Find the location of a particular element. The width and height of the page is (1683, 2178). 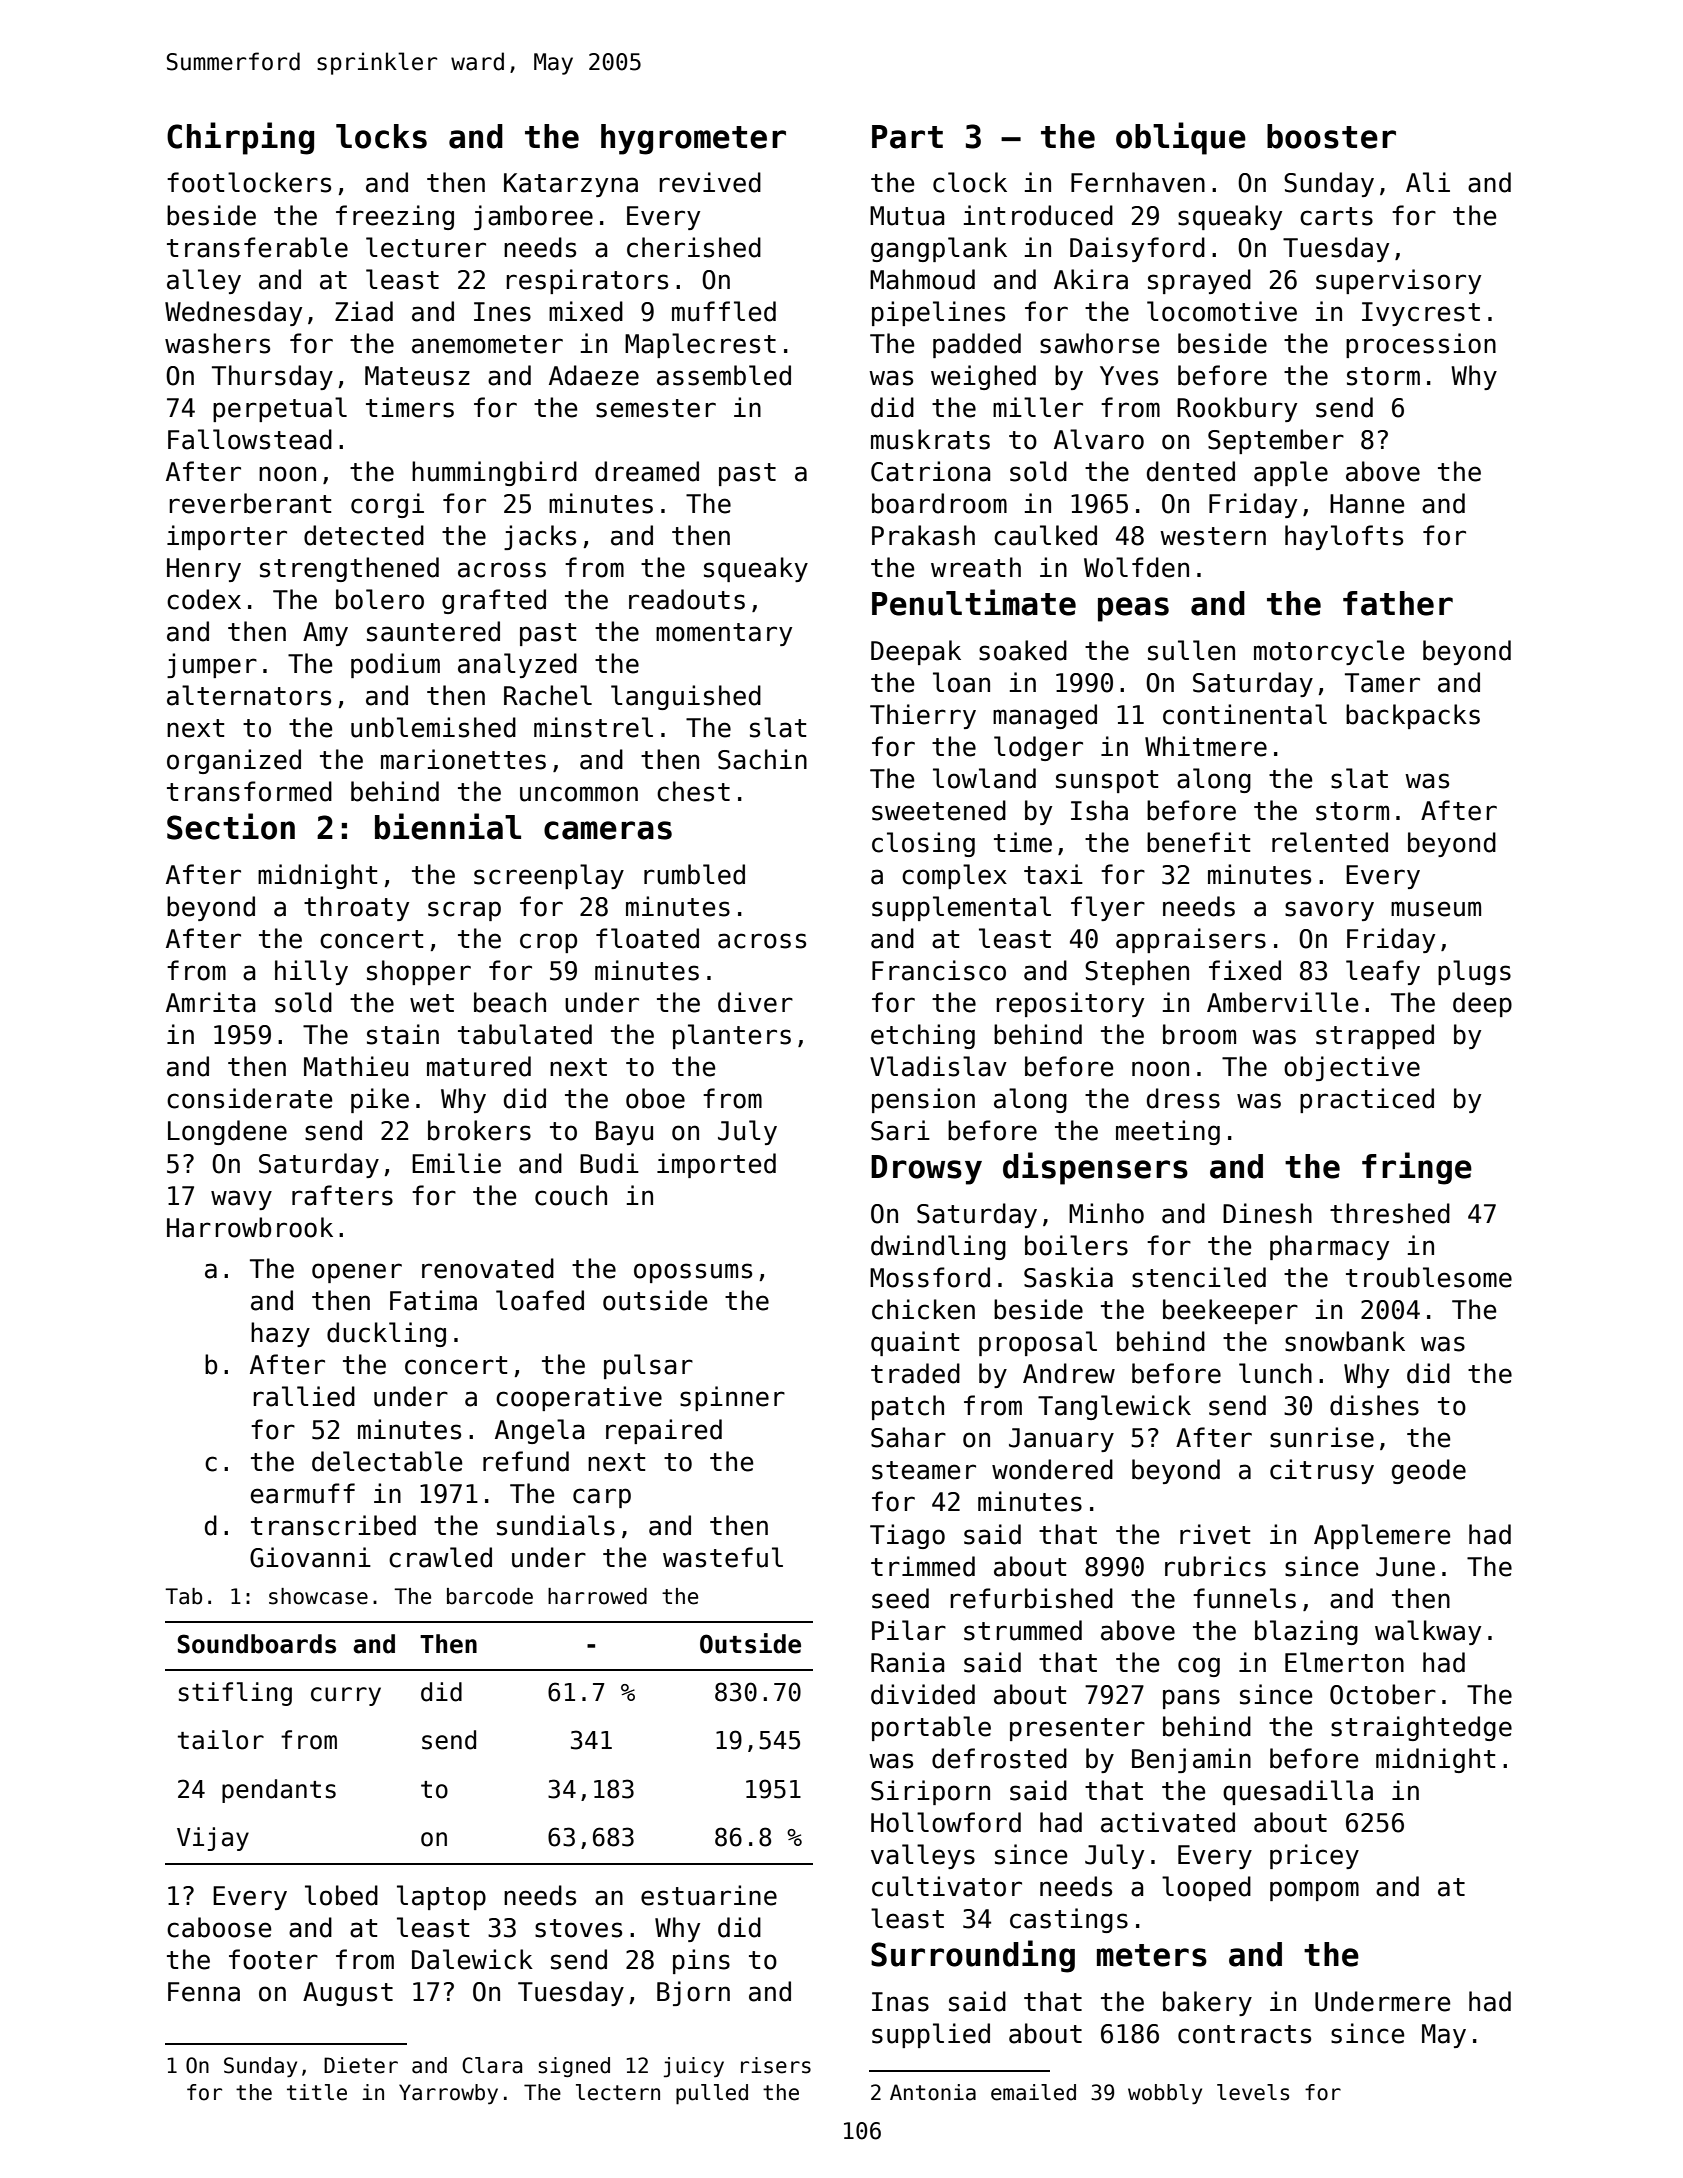

Yarrowby is located at coordinates (448, 2094).
